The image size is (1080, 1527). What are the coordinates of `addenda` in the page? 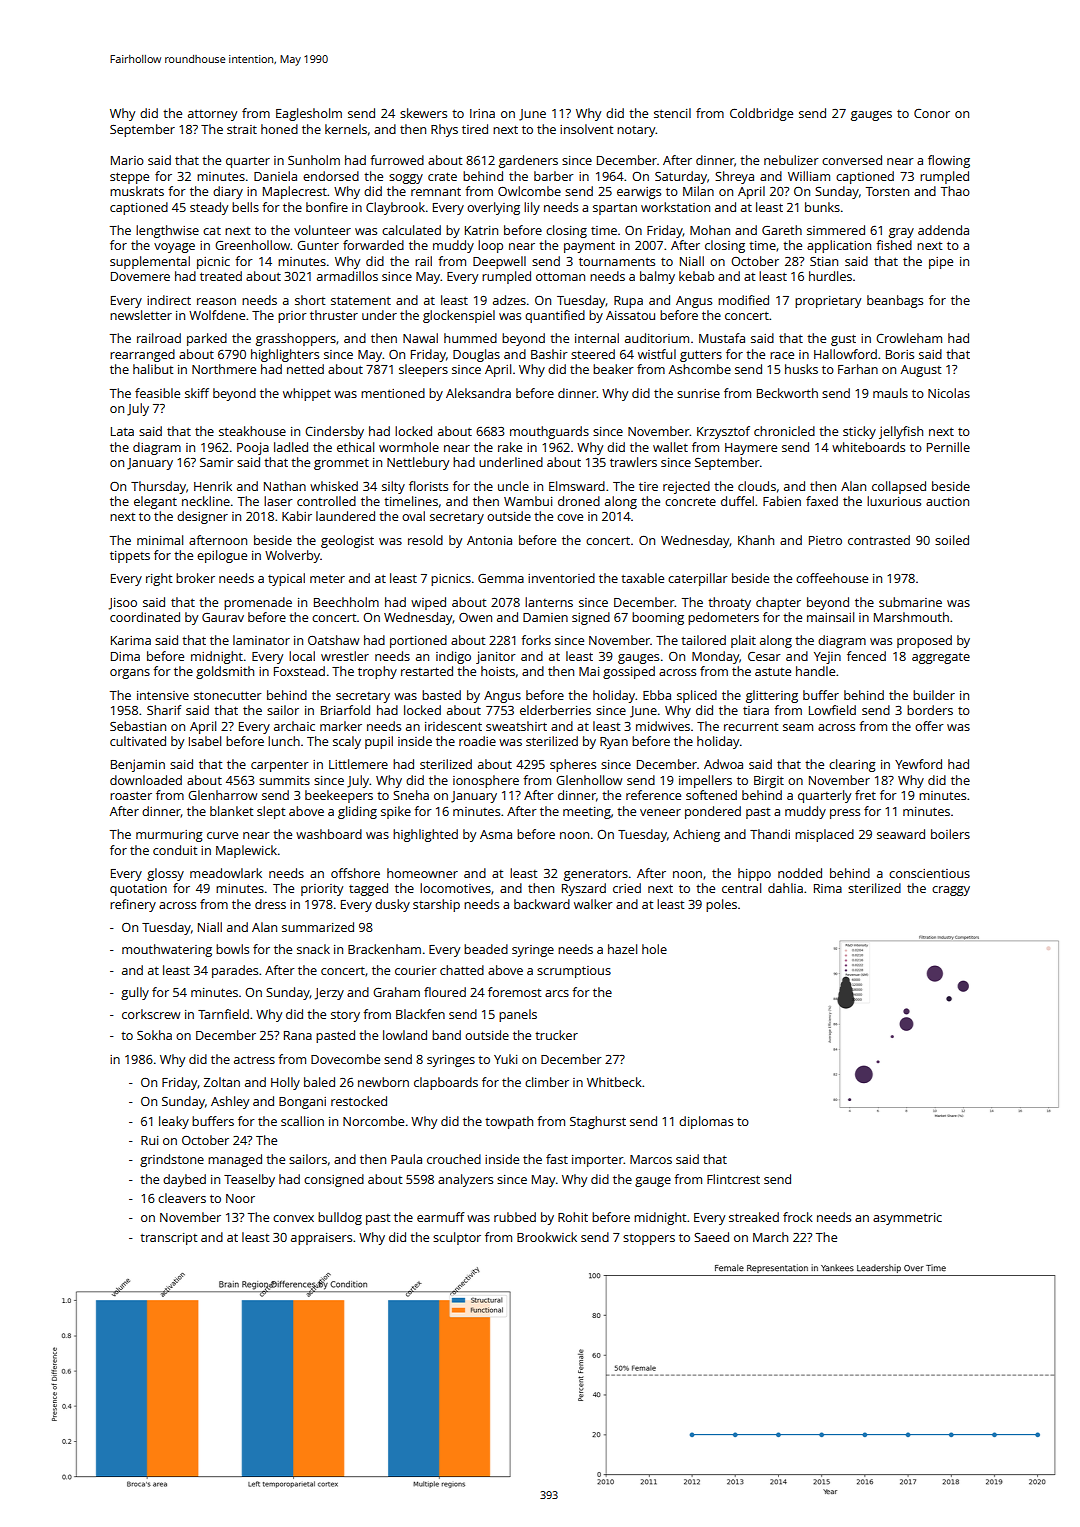 It's located at (943, 230).
